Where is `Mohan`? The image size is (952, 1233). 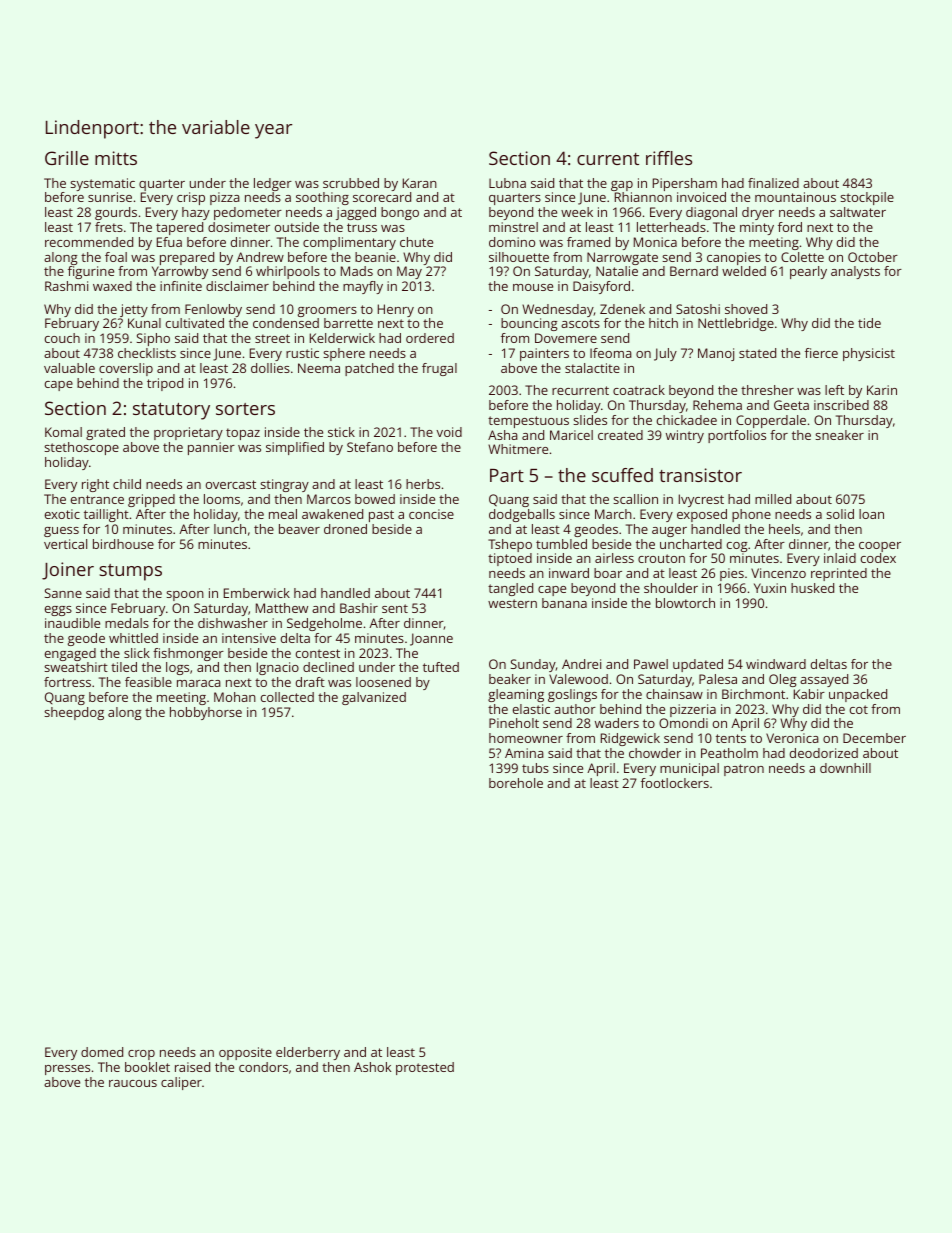
Mohan is located at coordinates (235, 697).
